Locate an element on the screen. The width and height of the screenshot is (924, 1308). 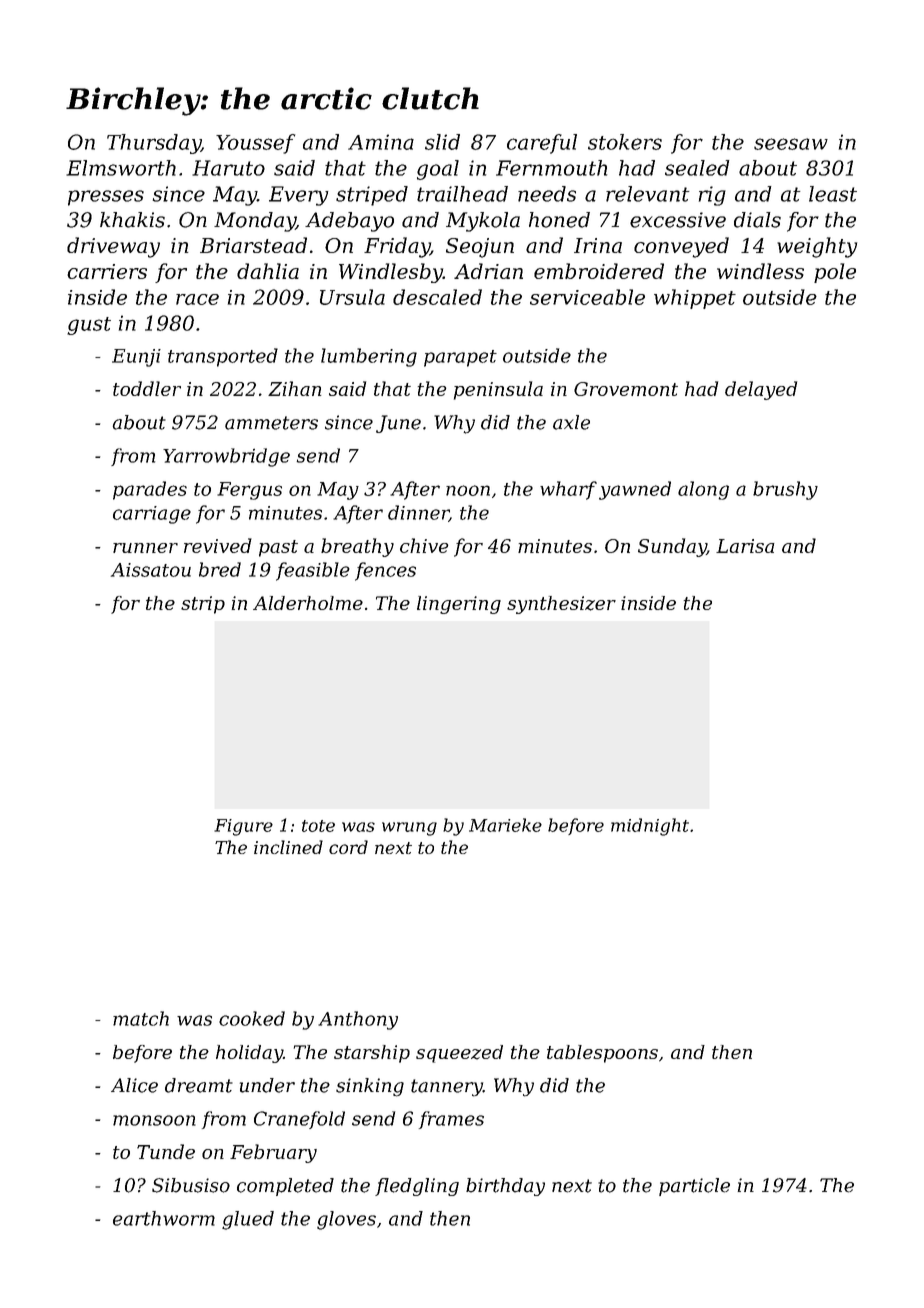
relevant is located at coordinates (647, 194).
